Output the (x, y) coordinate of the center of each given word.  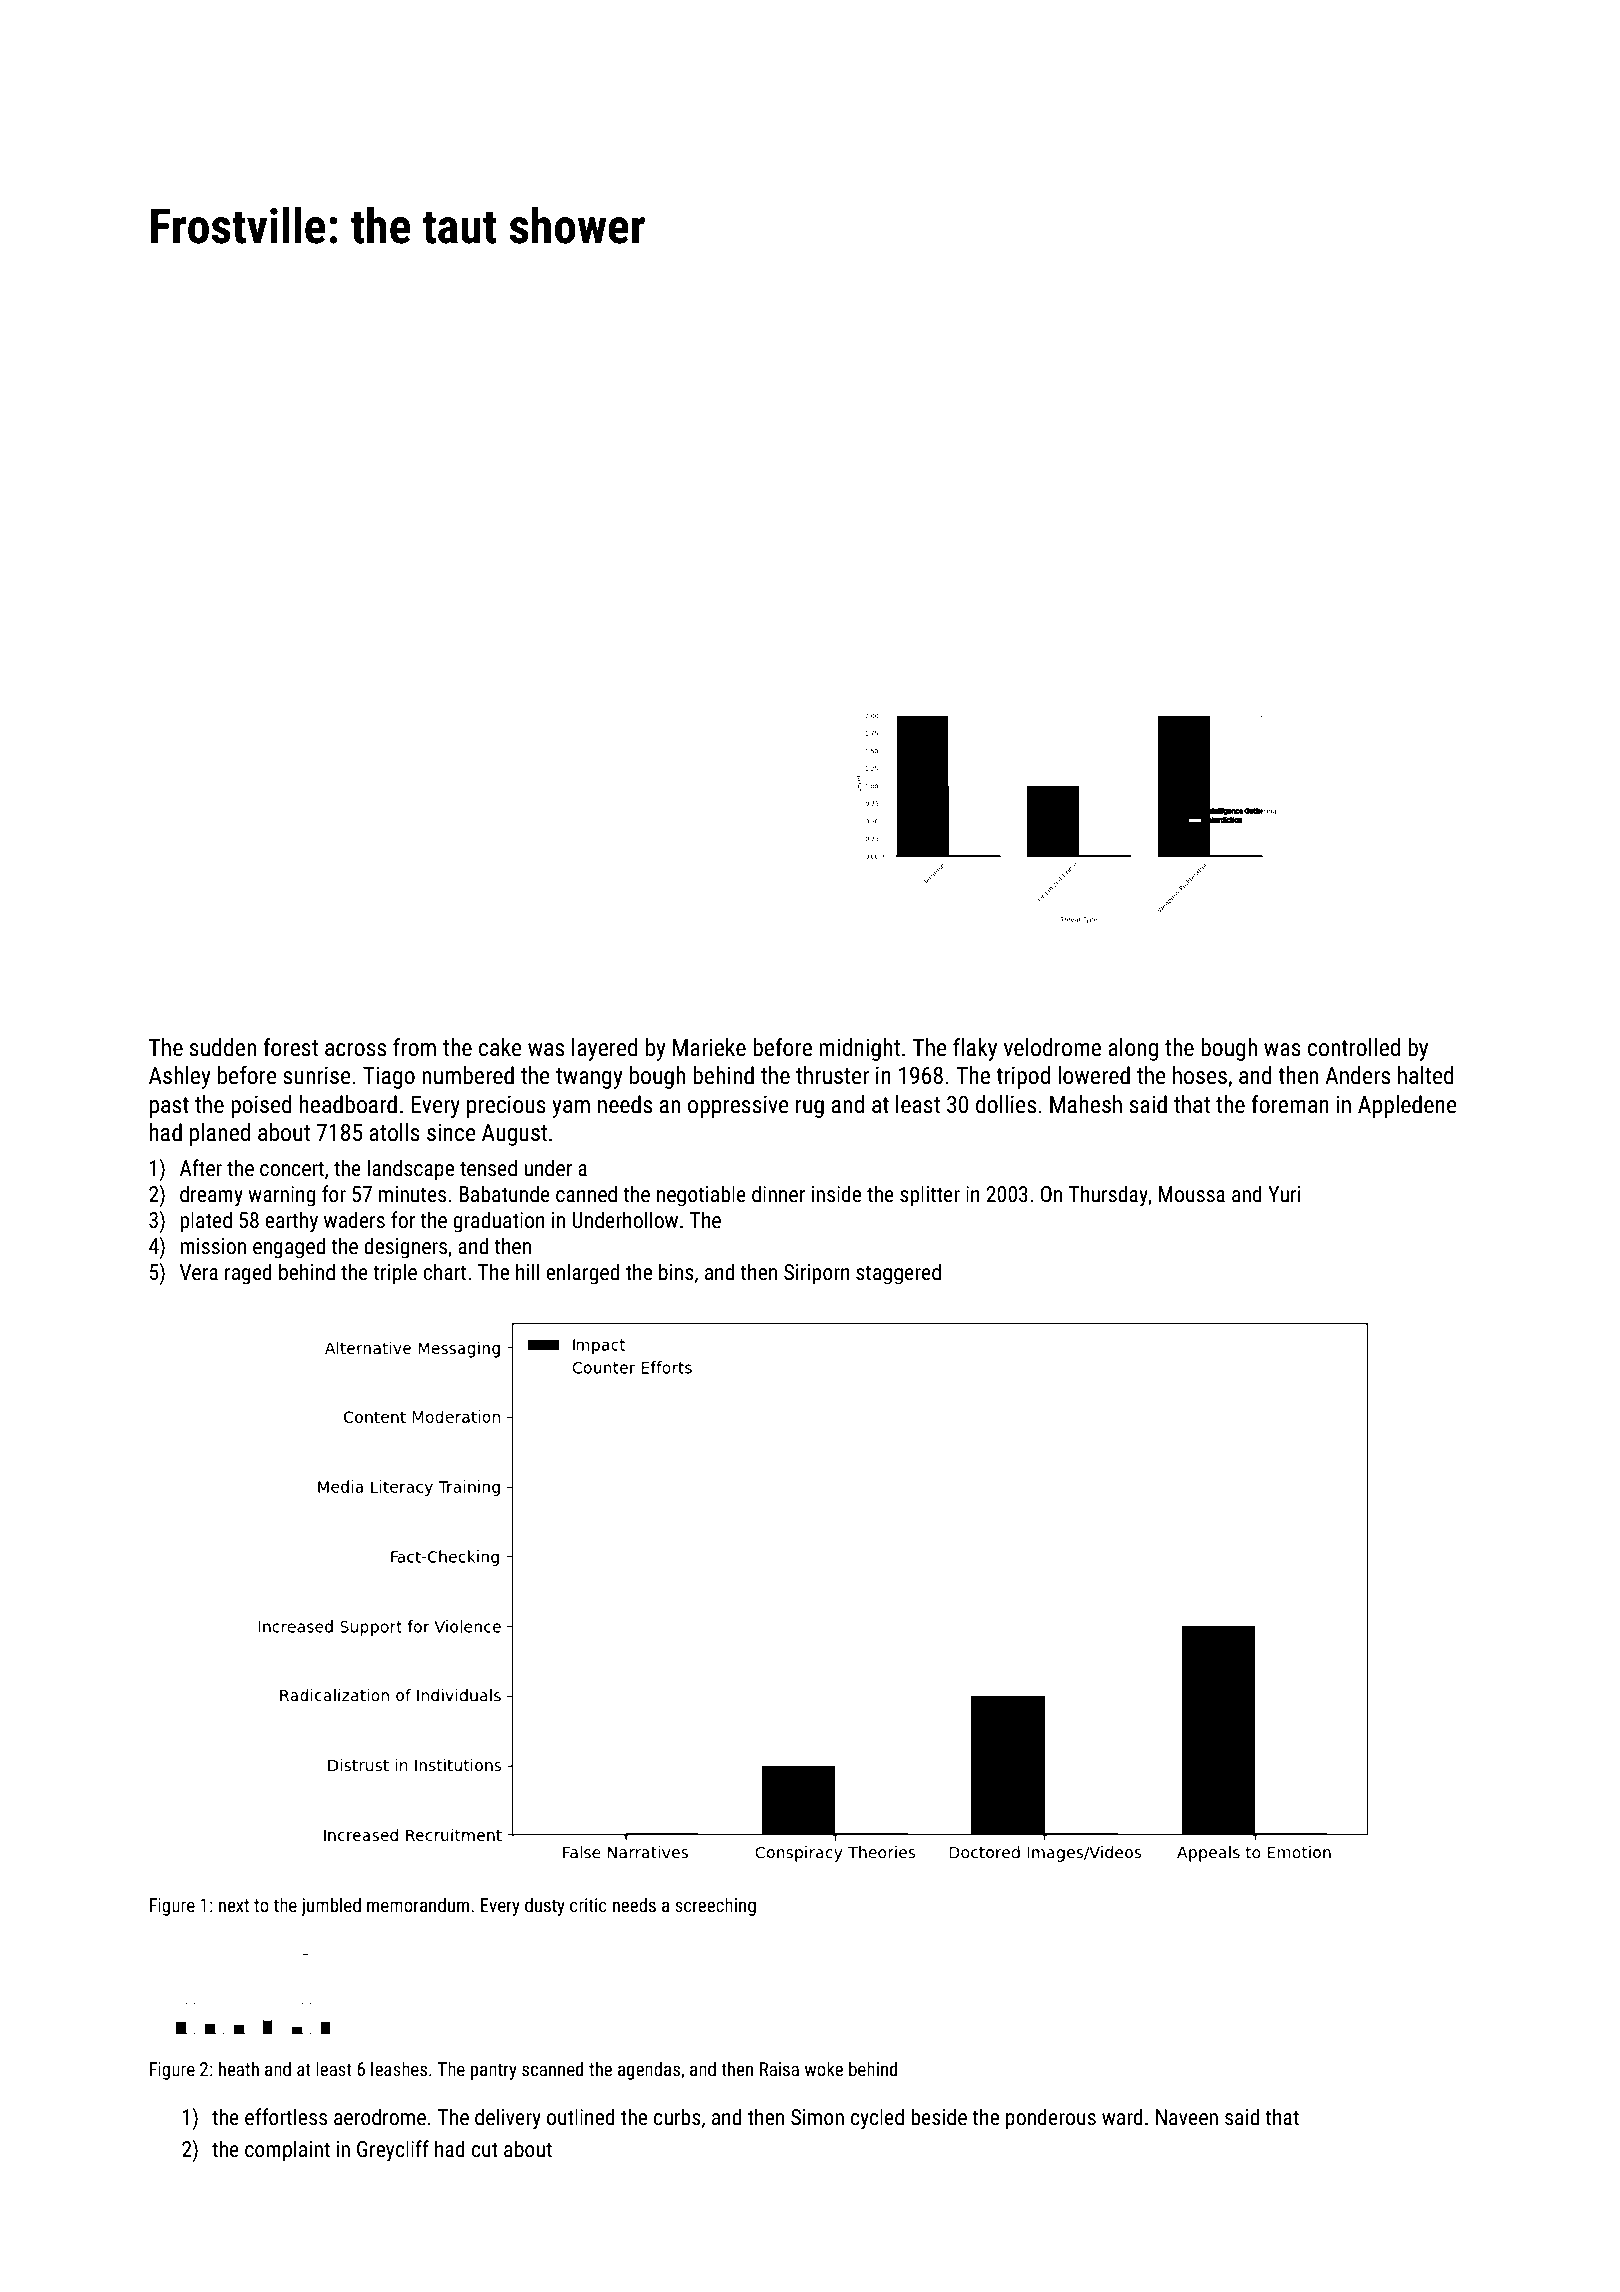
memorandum (418, 1904)
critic (588, 1905)
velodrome (1052, 1047)
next (234, 1905)
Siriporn (817, 1274)
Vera (199, 1272)
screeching (715, 1906)
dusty (545, 1906)
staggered (898, 1274)
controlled (1354, 1047)
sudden (223, 1047)
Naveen (1187, 2117)
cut (485, 2150)
